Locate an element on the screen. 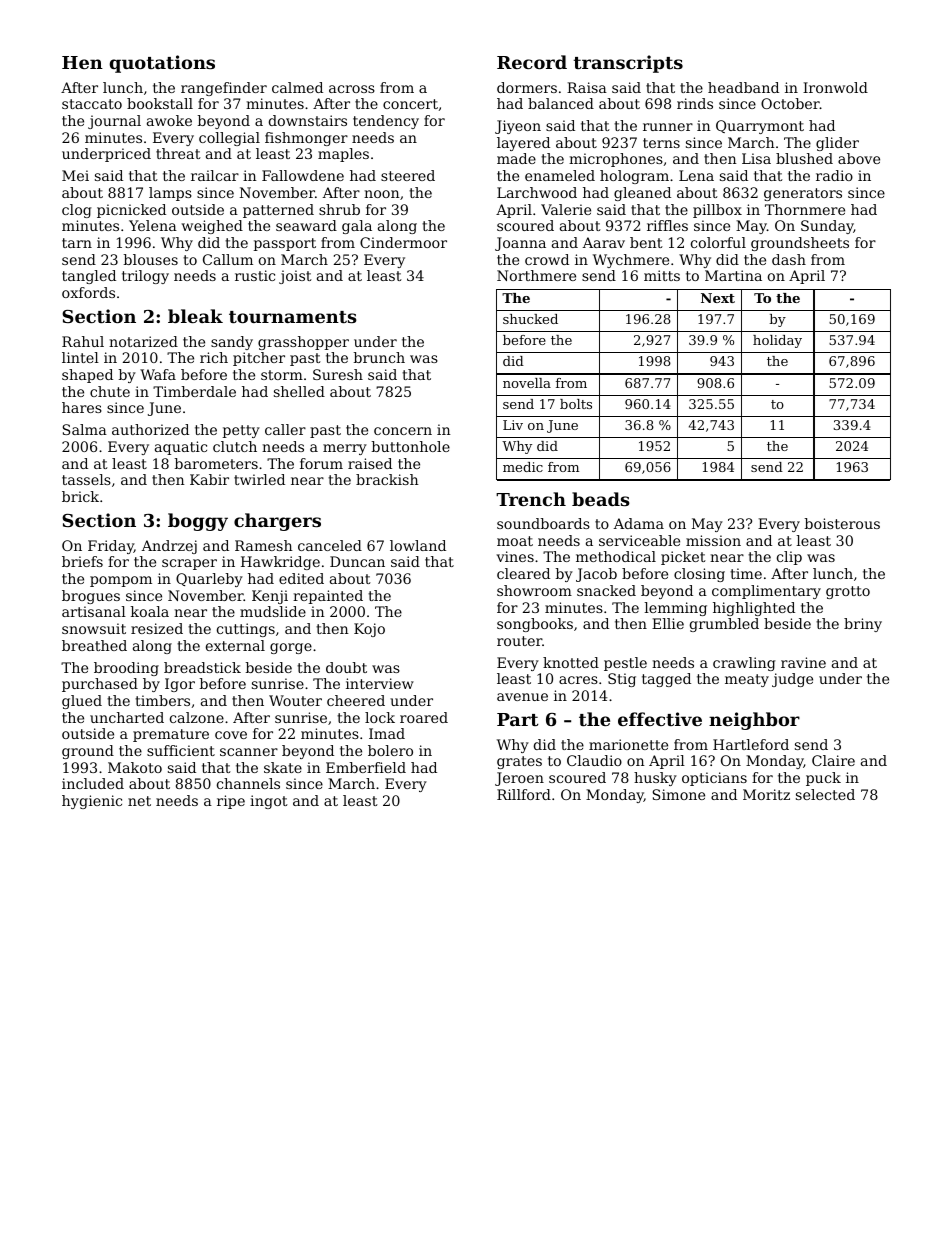 The height and width of the screenshot is (1233, 952). sufficient is located at coordinates (181, 750).
